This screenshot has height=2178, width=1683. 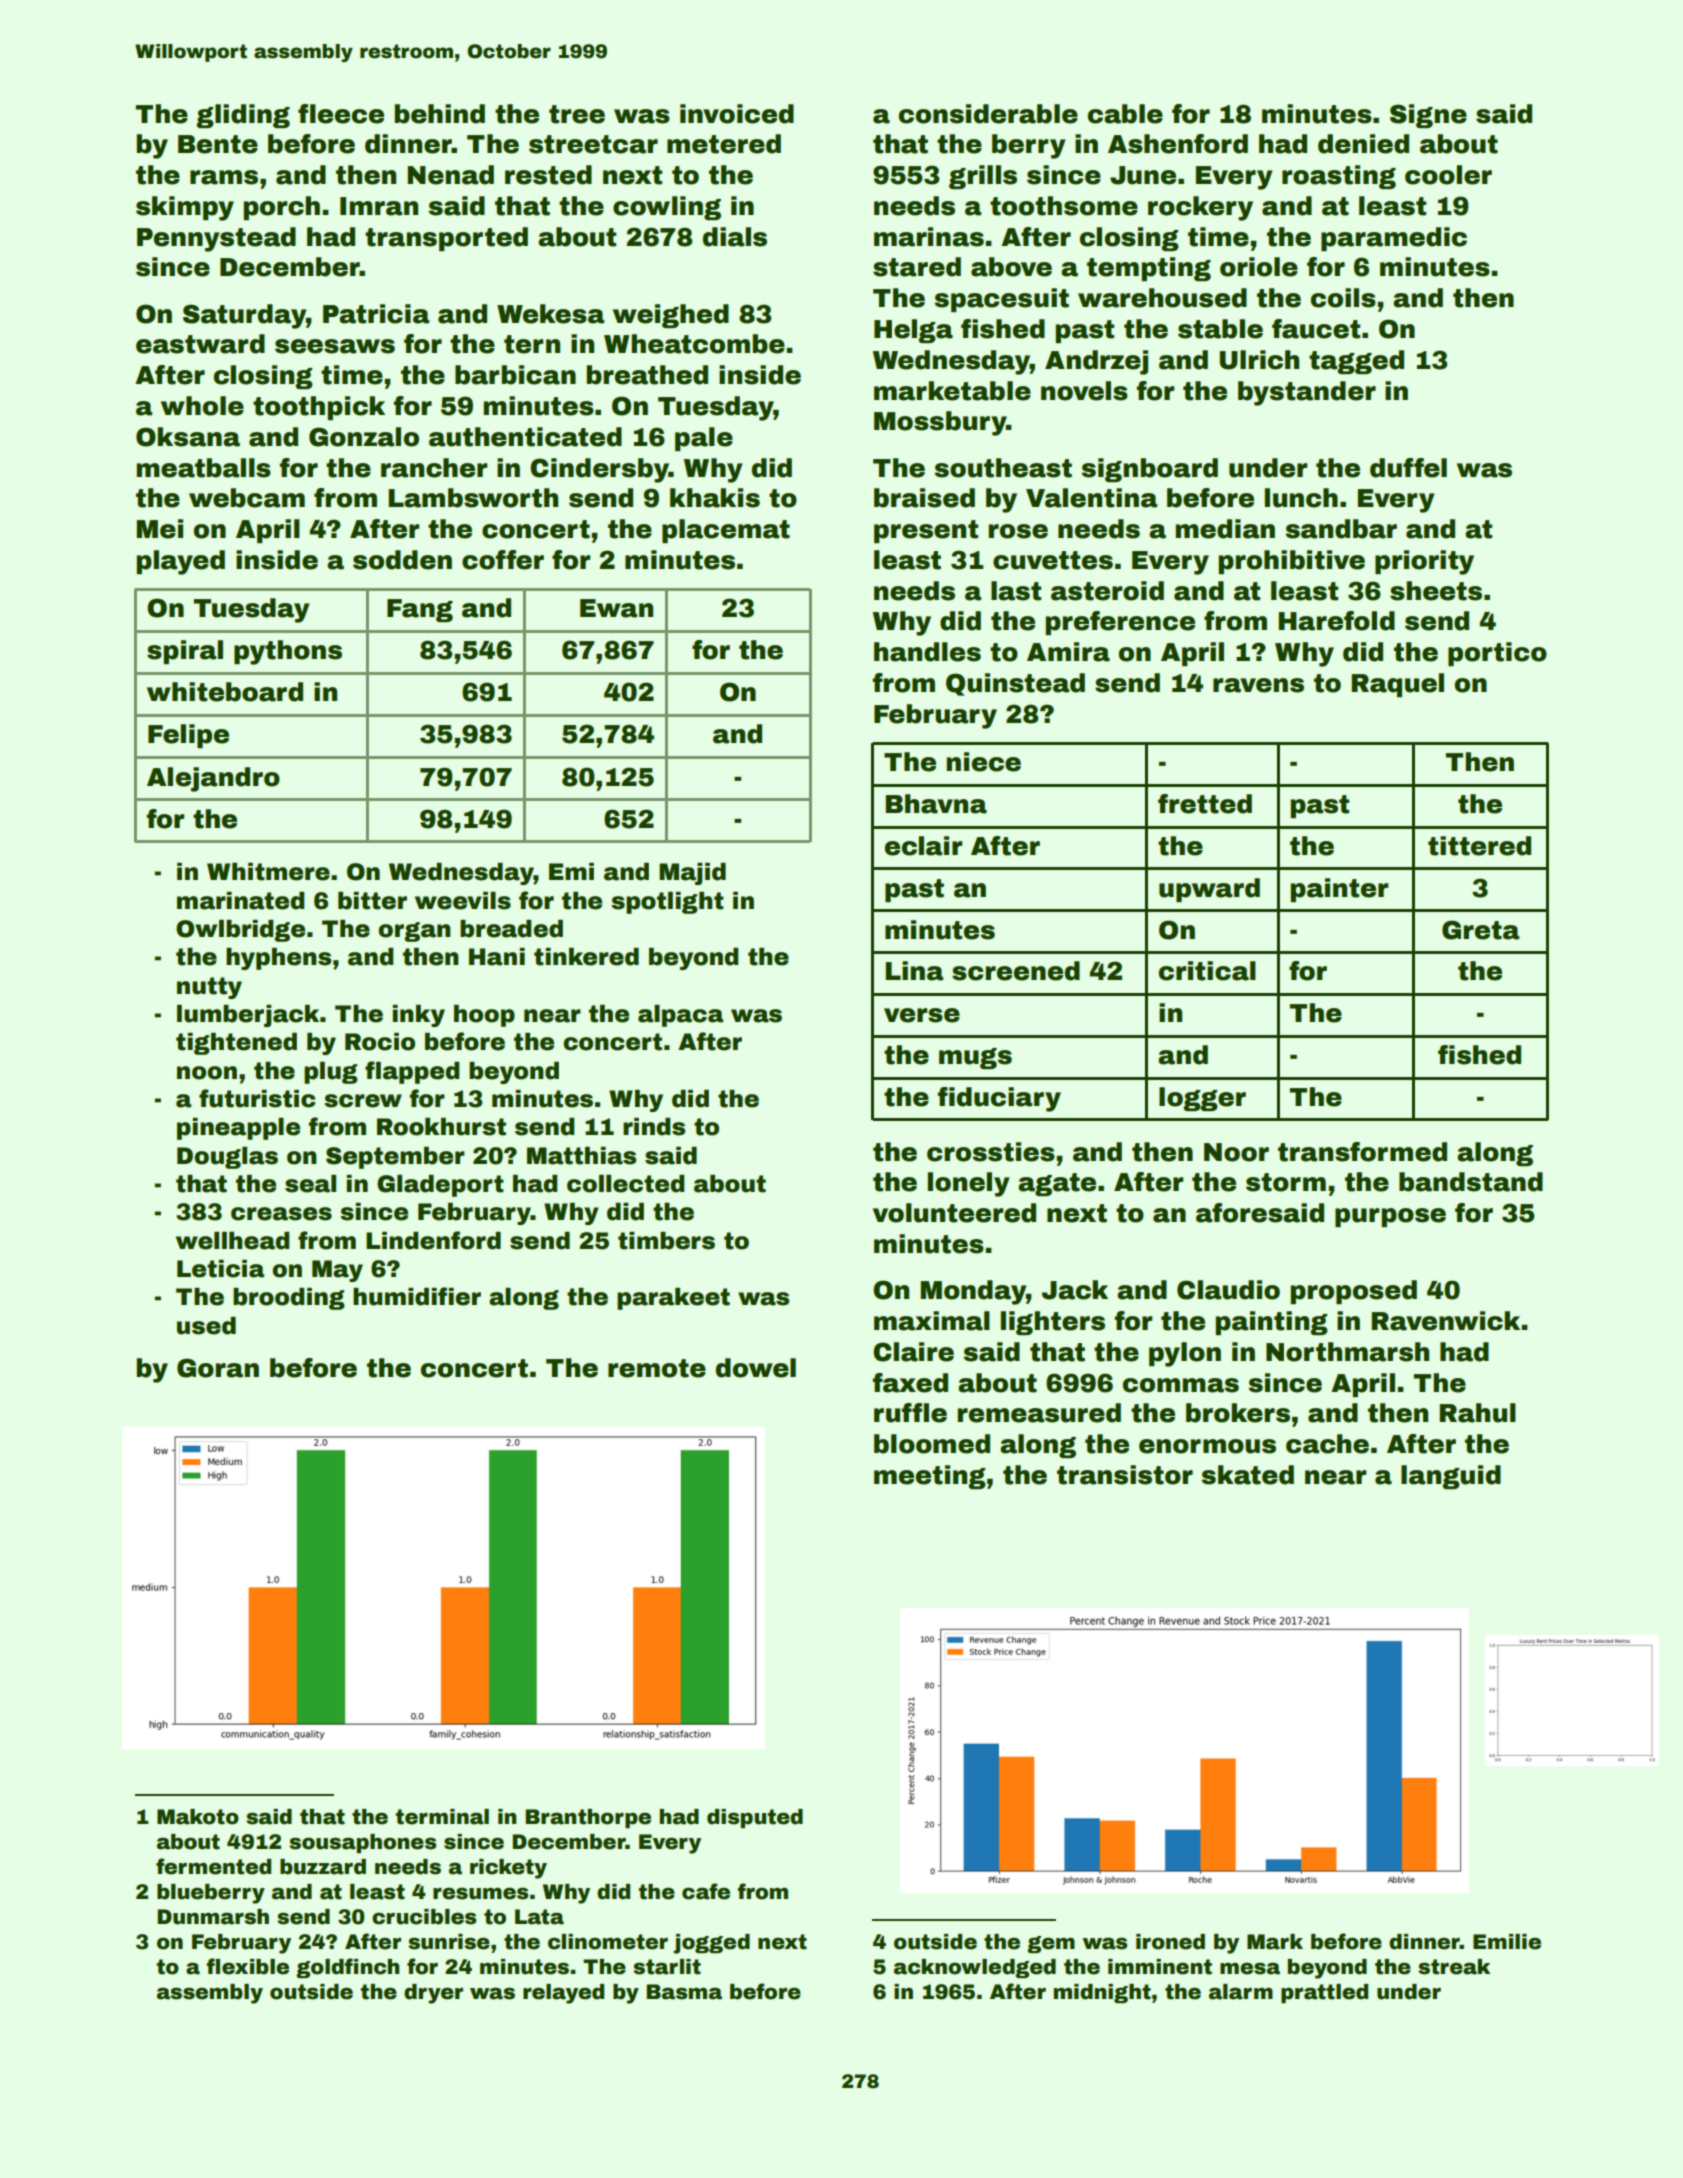 What do you see at coordinates (711, 1944) in the screenshot?
I see `jogged` at bounding box center [711, 1944].
